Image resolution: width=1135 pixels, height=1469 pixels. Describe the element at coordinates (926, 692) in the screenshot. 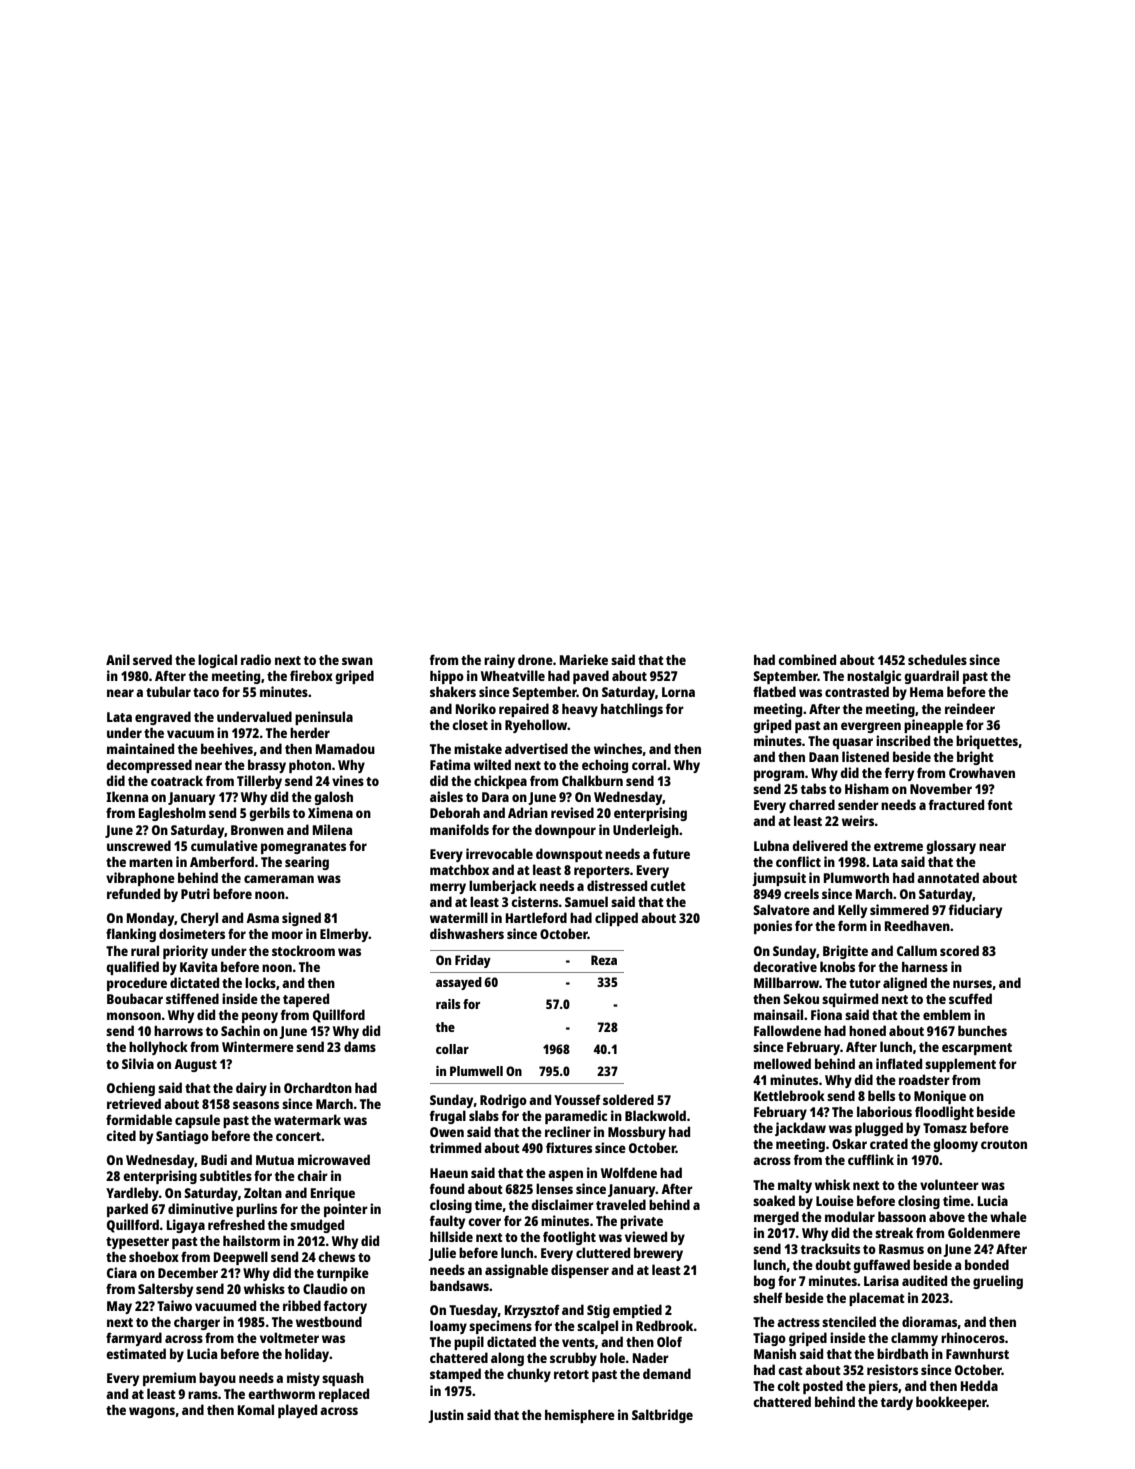

I see `Hema` at that location.
